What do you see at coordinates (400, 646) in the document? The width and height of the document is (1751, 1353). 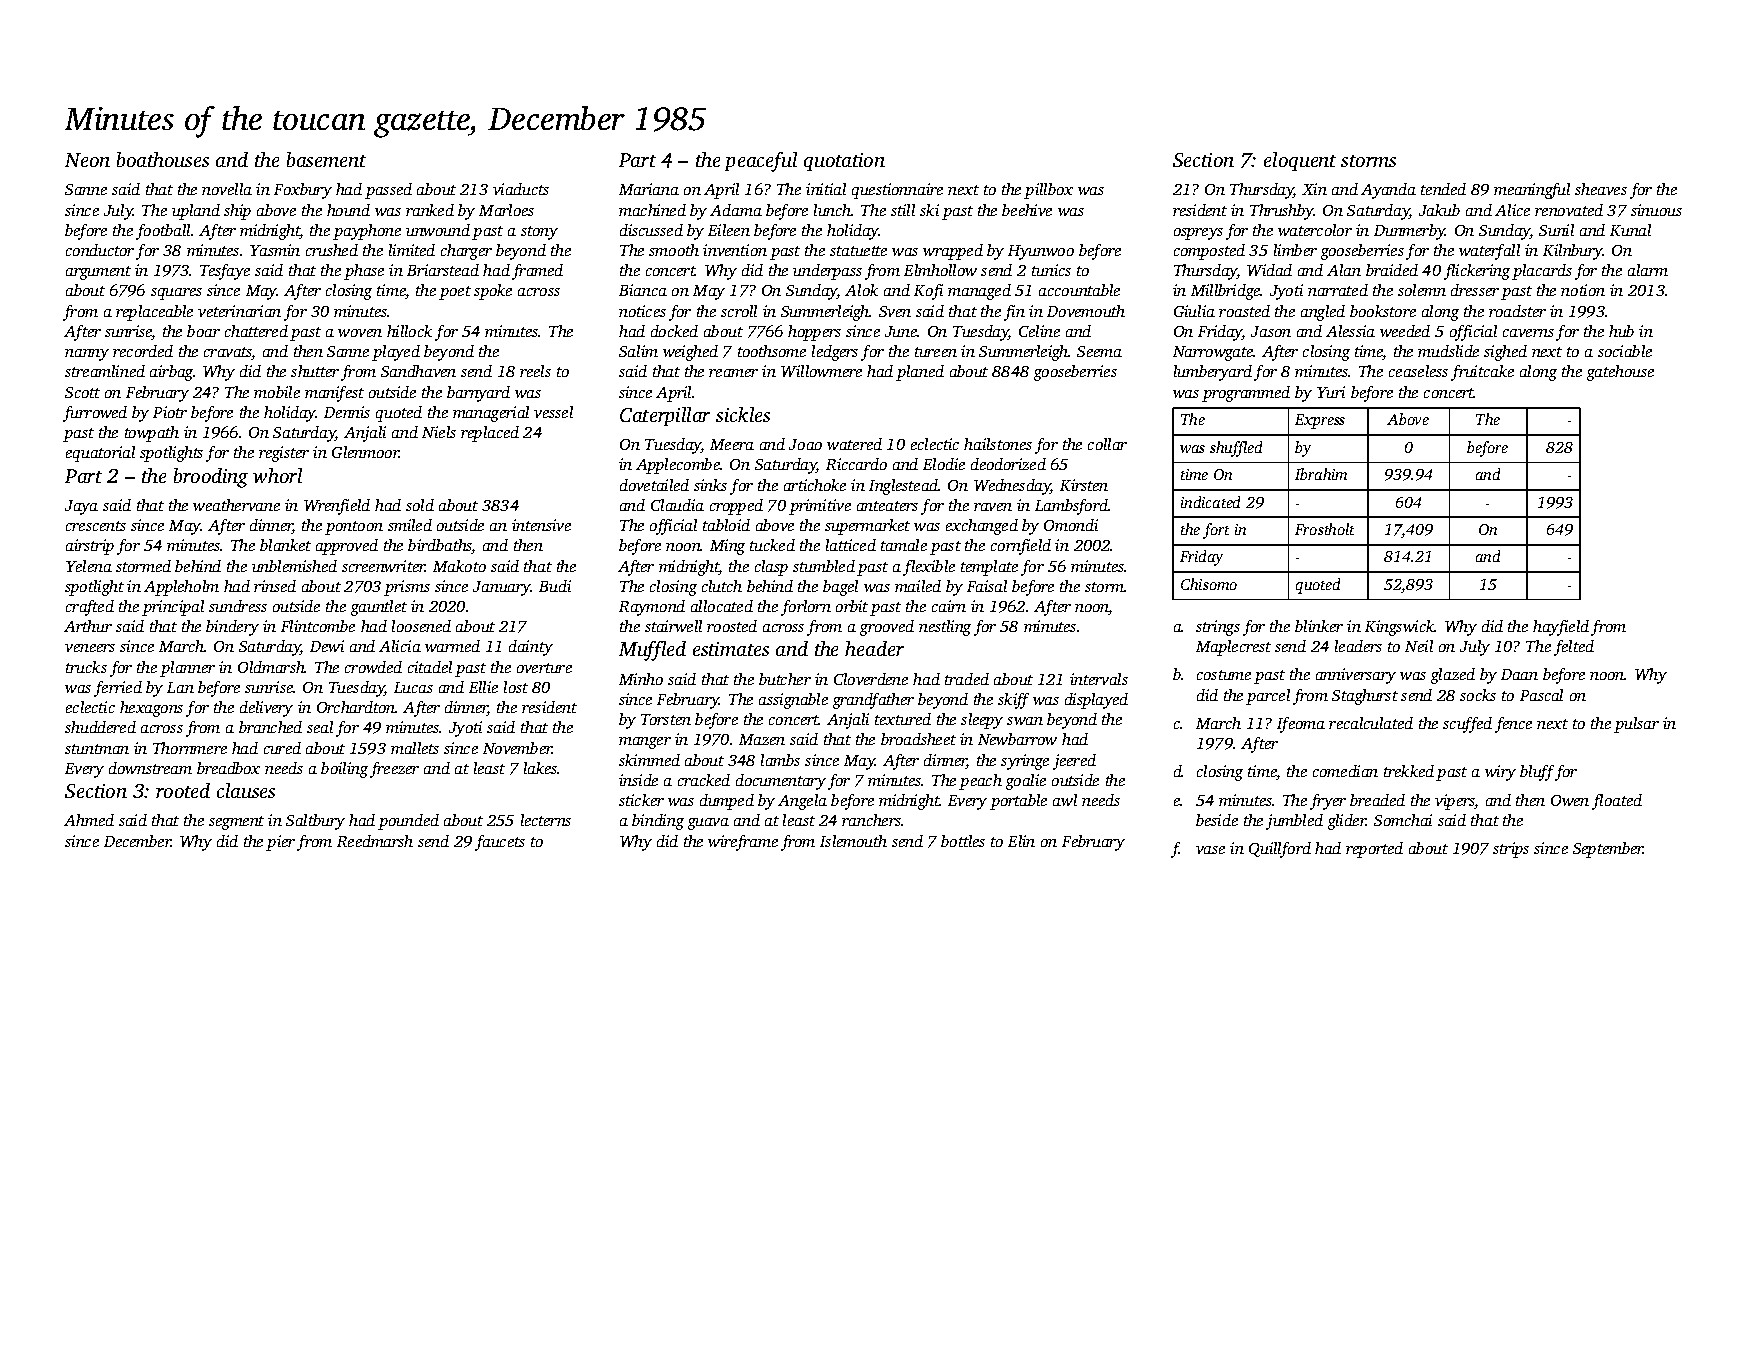 I see `Alicia` at bounding box center [400, 646].
